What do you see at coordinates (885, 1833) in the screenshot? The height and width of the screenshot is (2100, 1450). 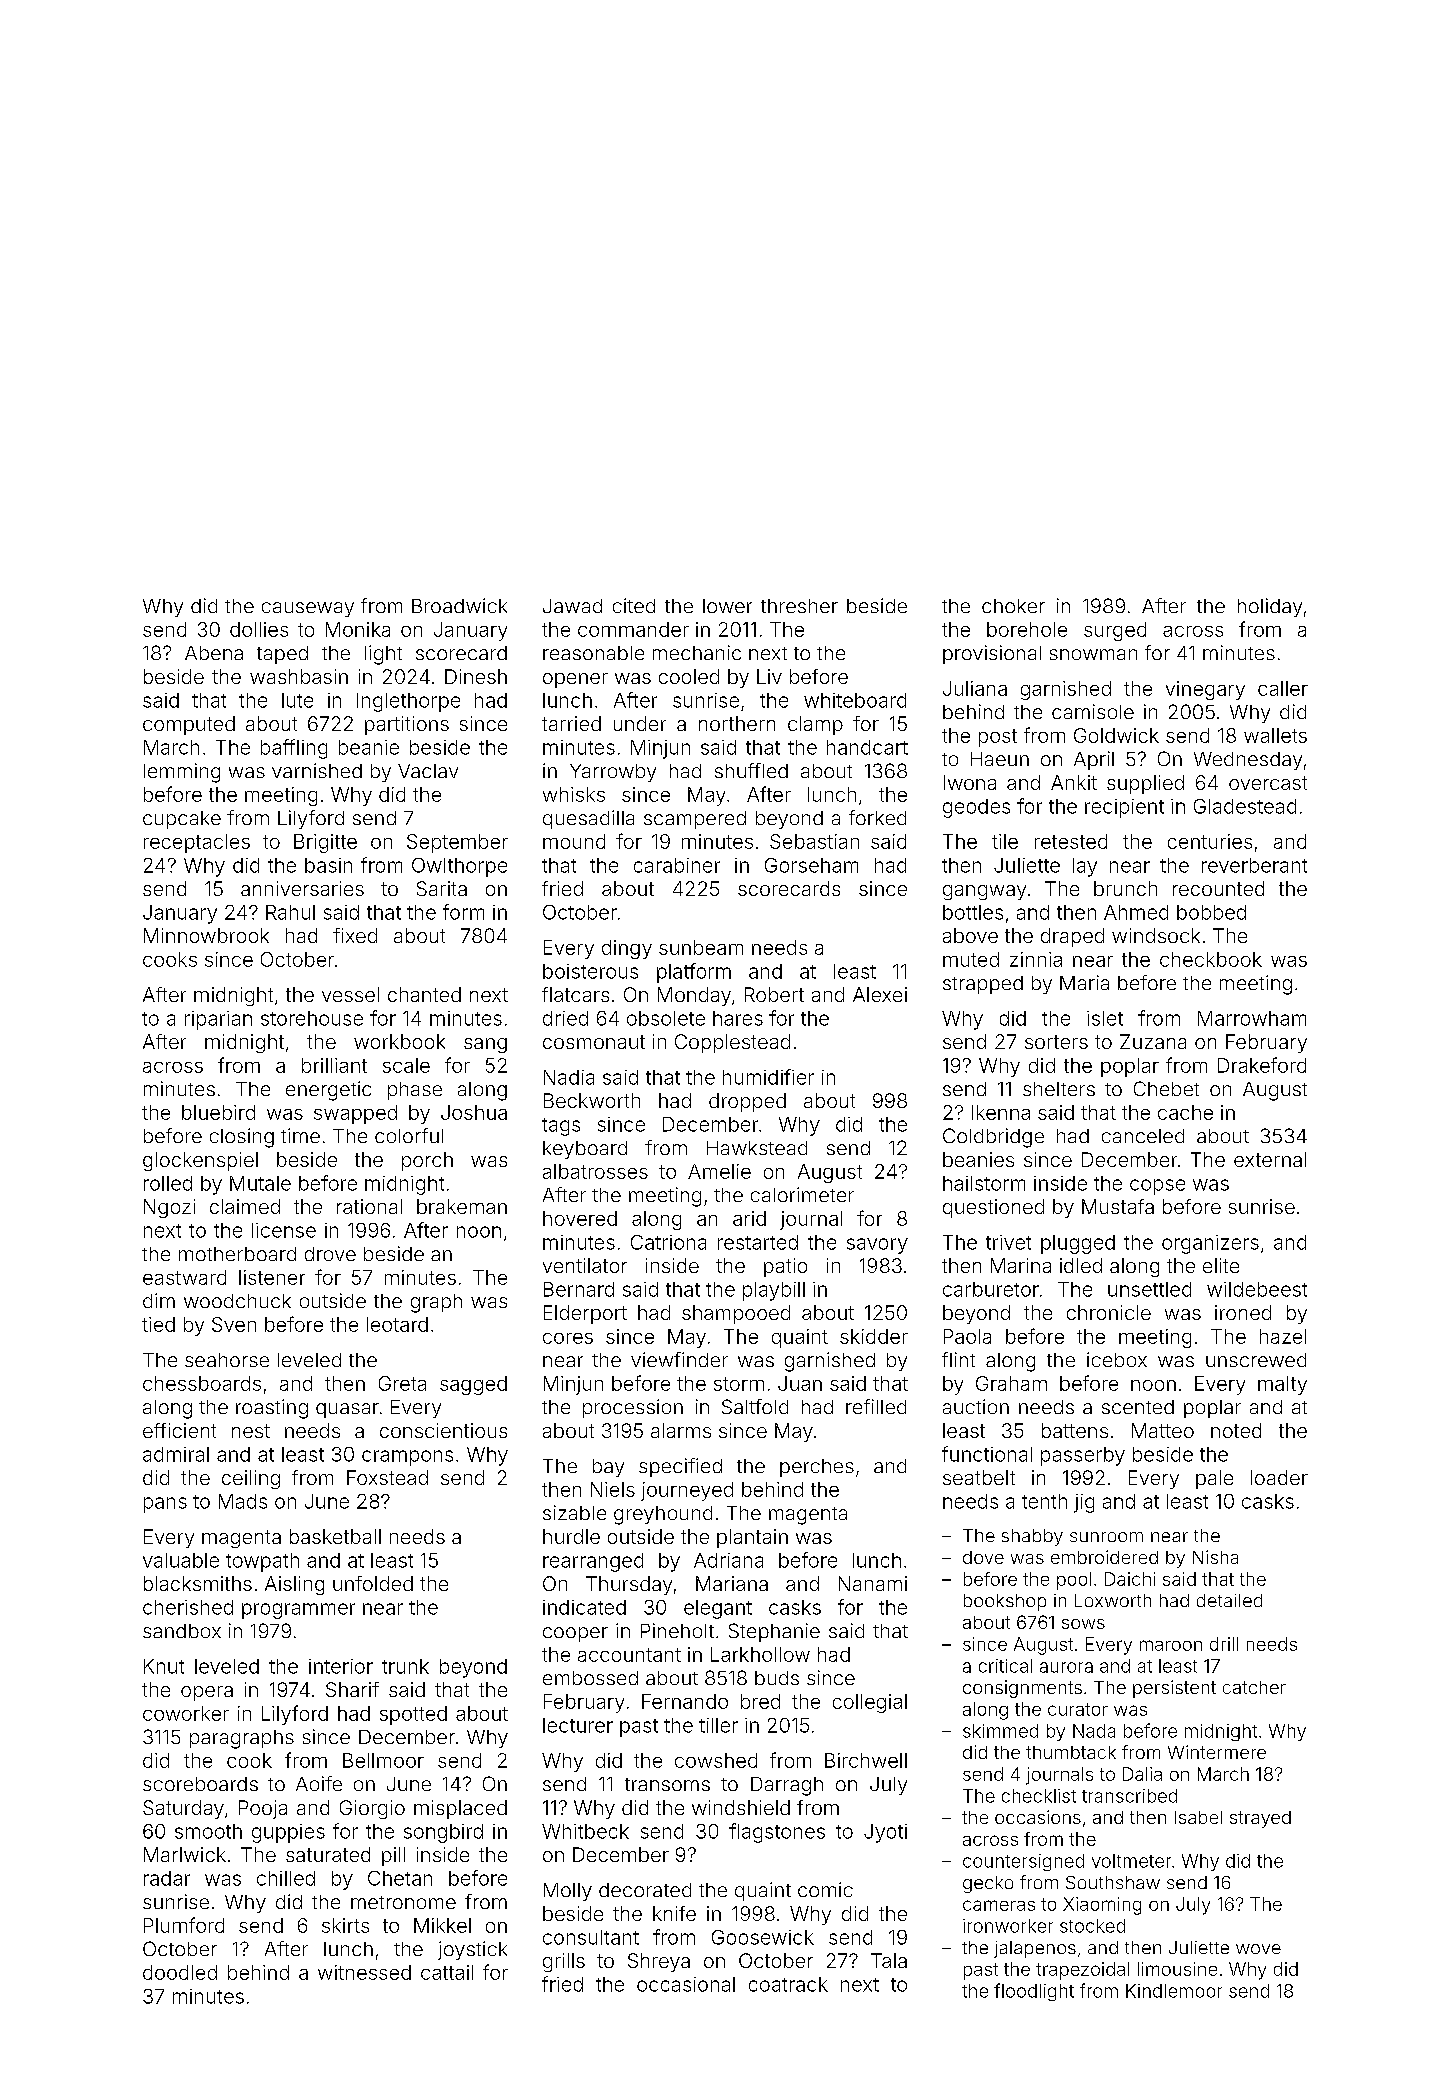 I see `Jyoti` at bounding box center [885, 1833].
